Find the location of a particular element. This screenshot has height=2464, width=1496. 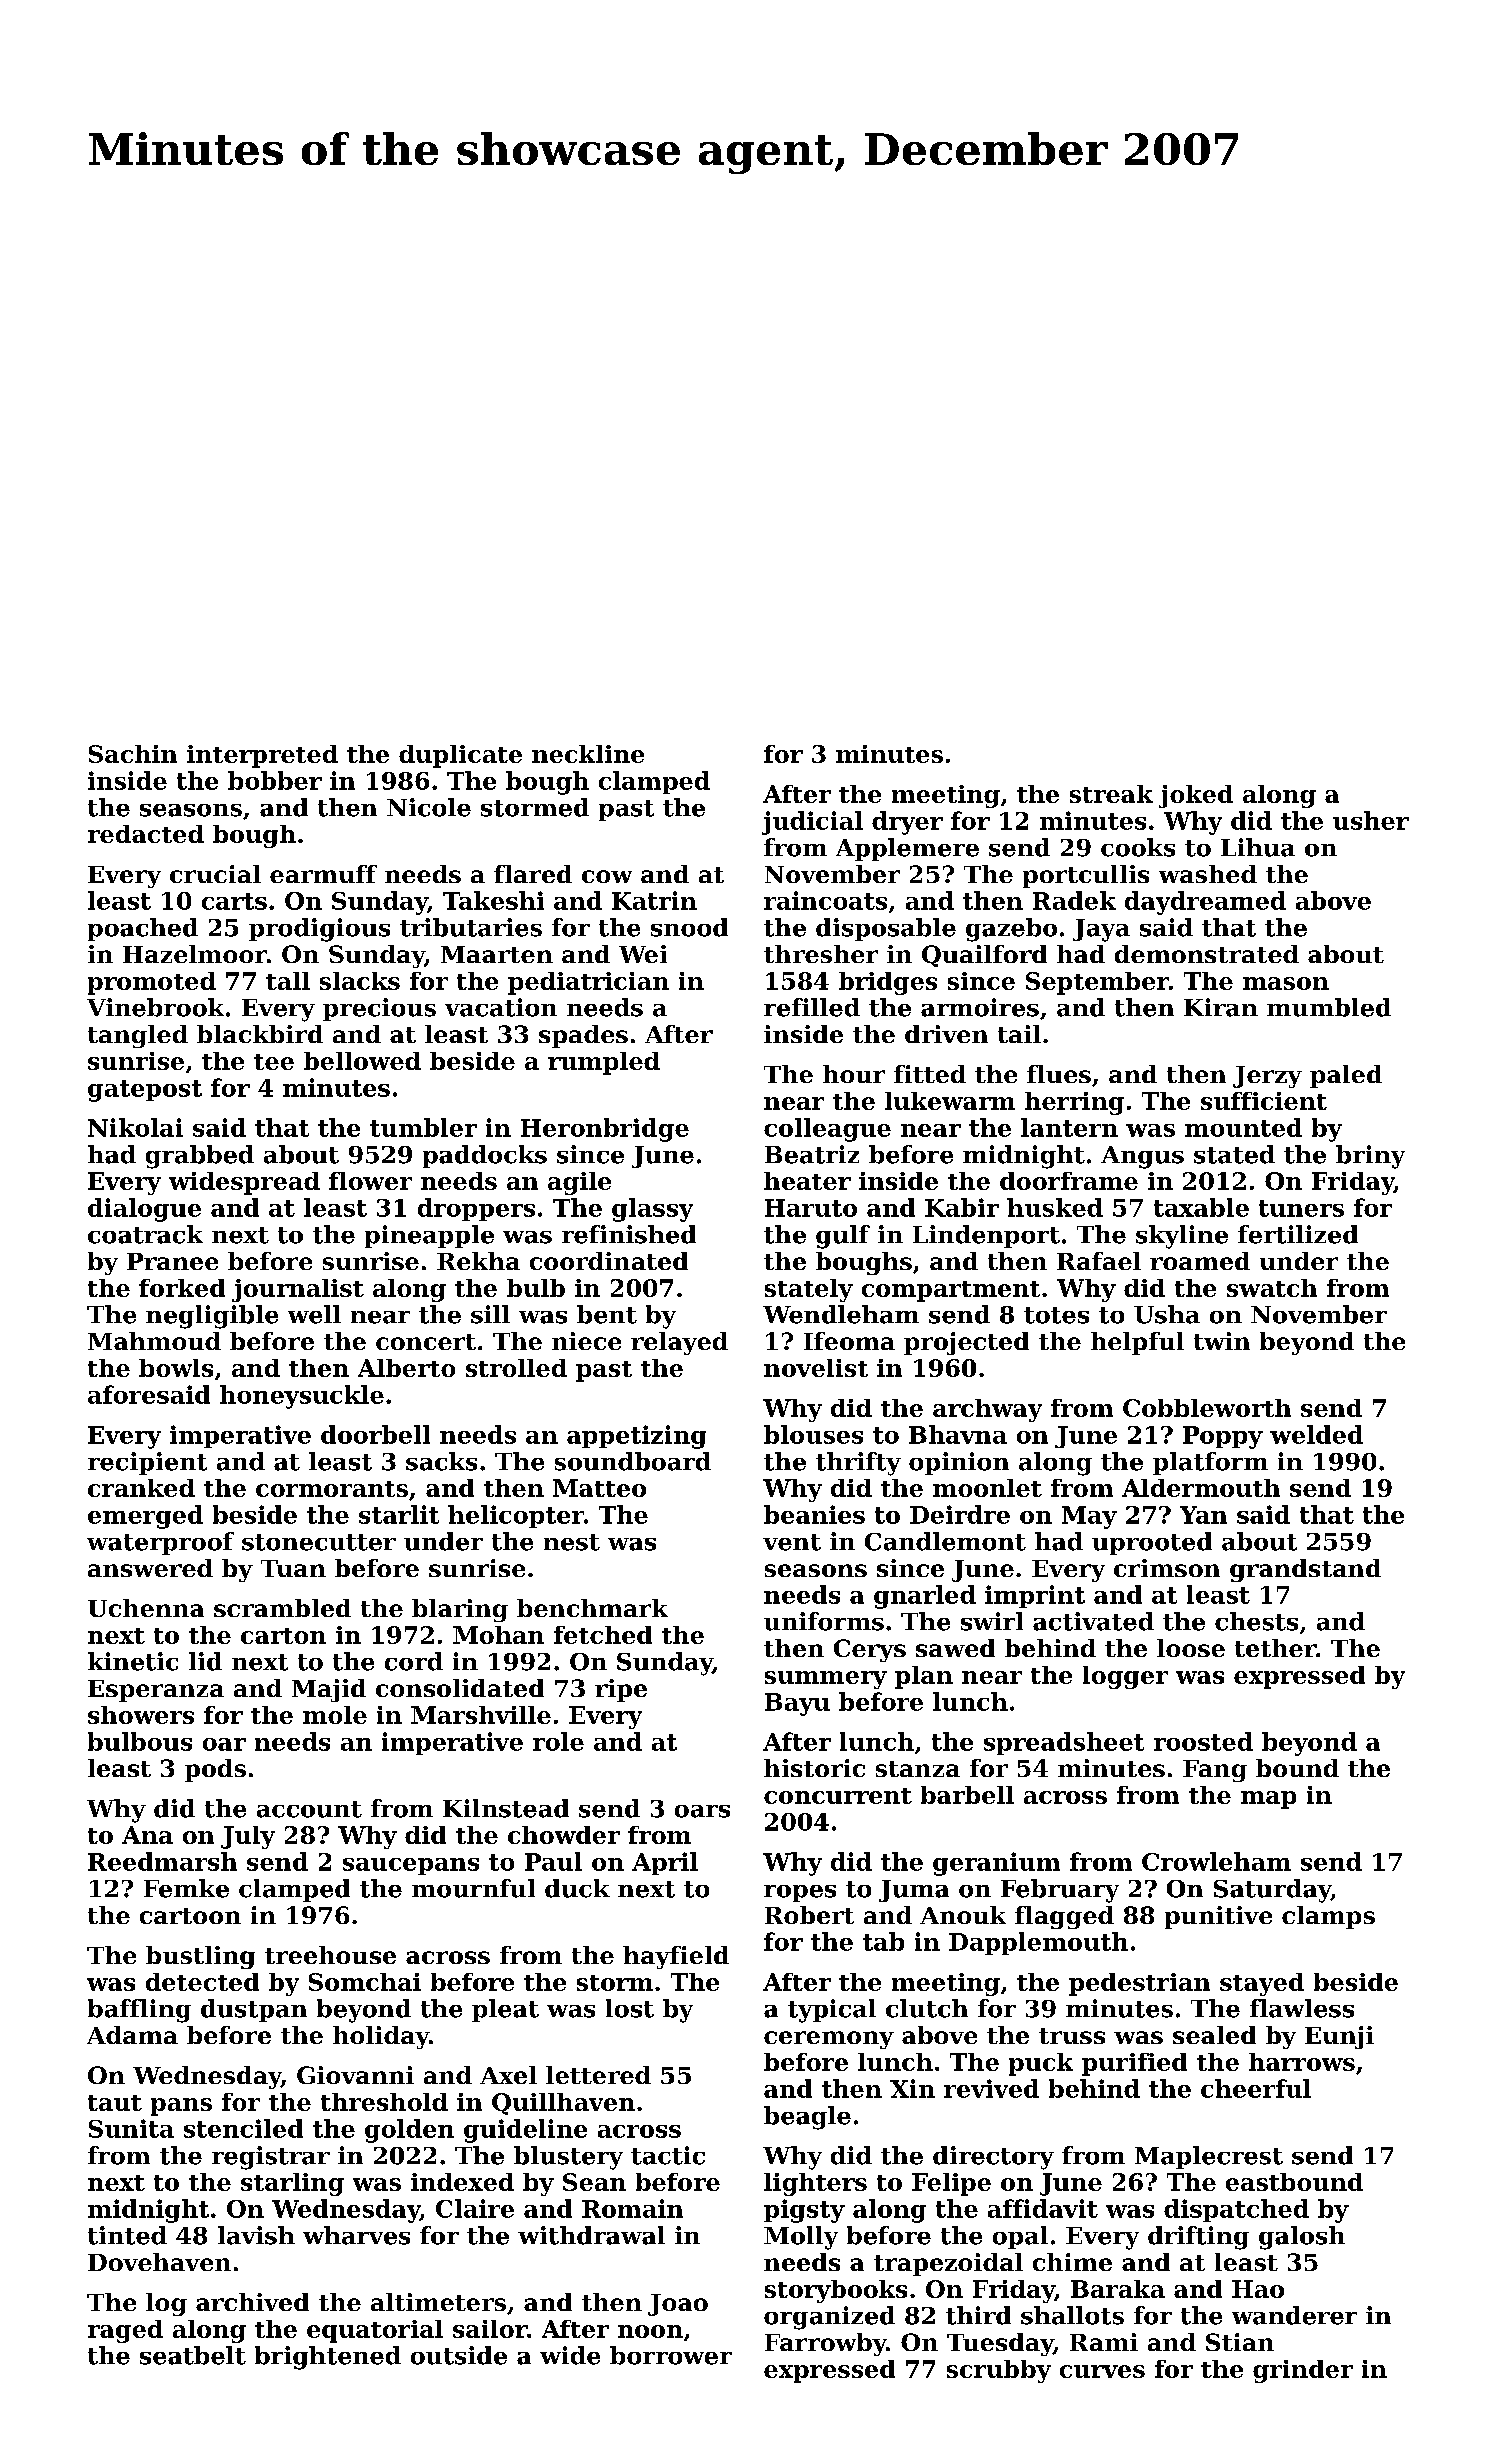

appetizing is located at coordinates (636, 1437).
